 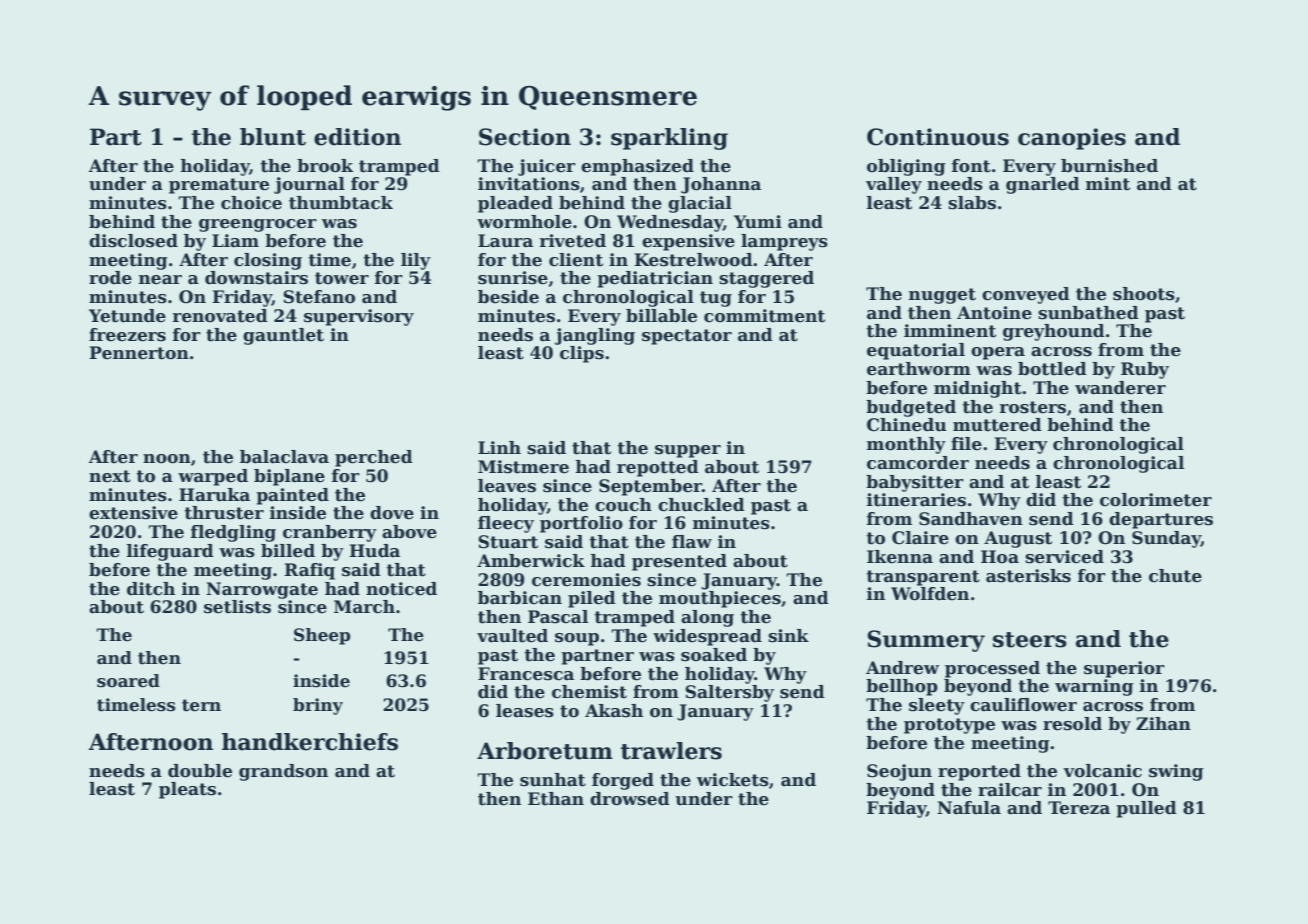 I want to click on lampreys, so click(x=784, y=242).
